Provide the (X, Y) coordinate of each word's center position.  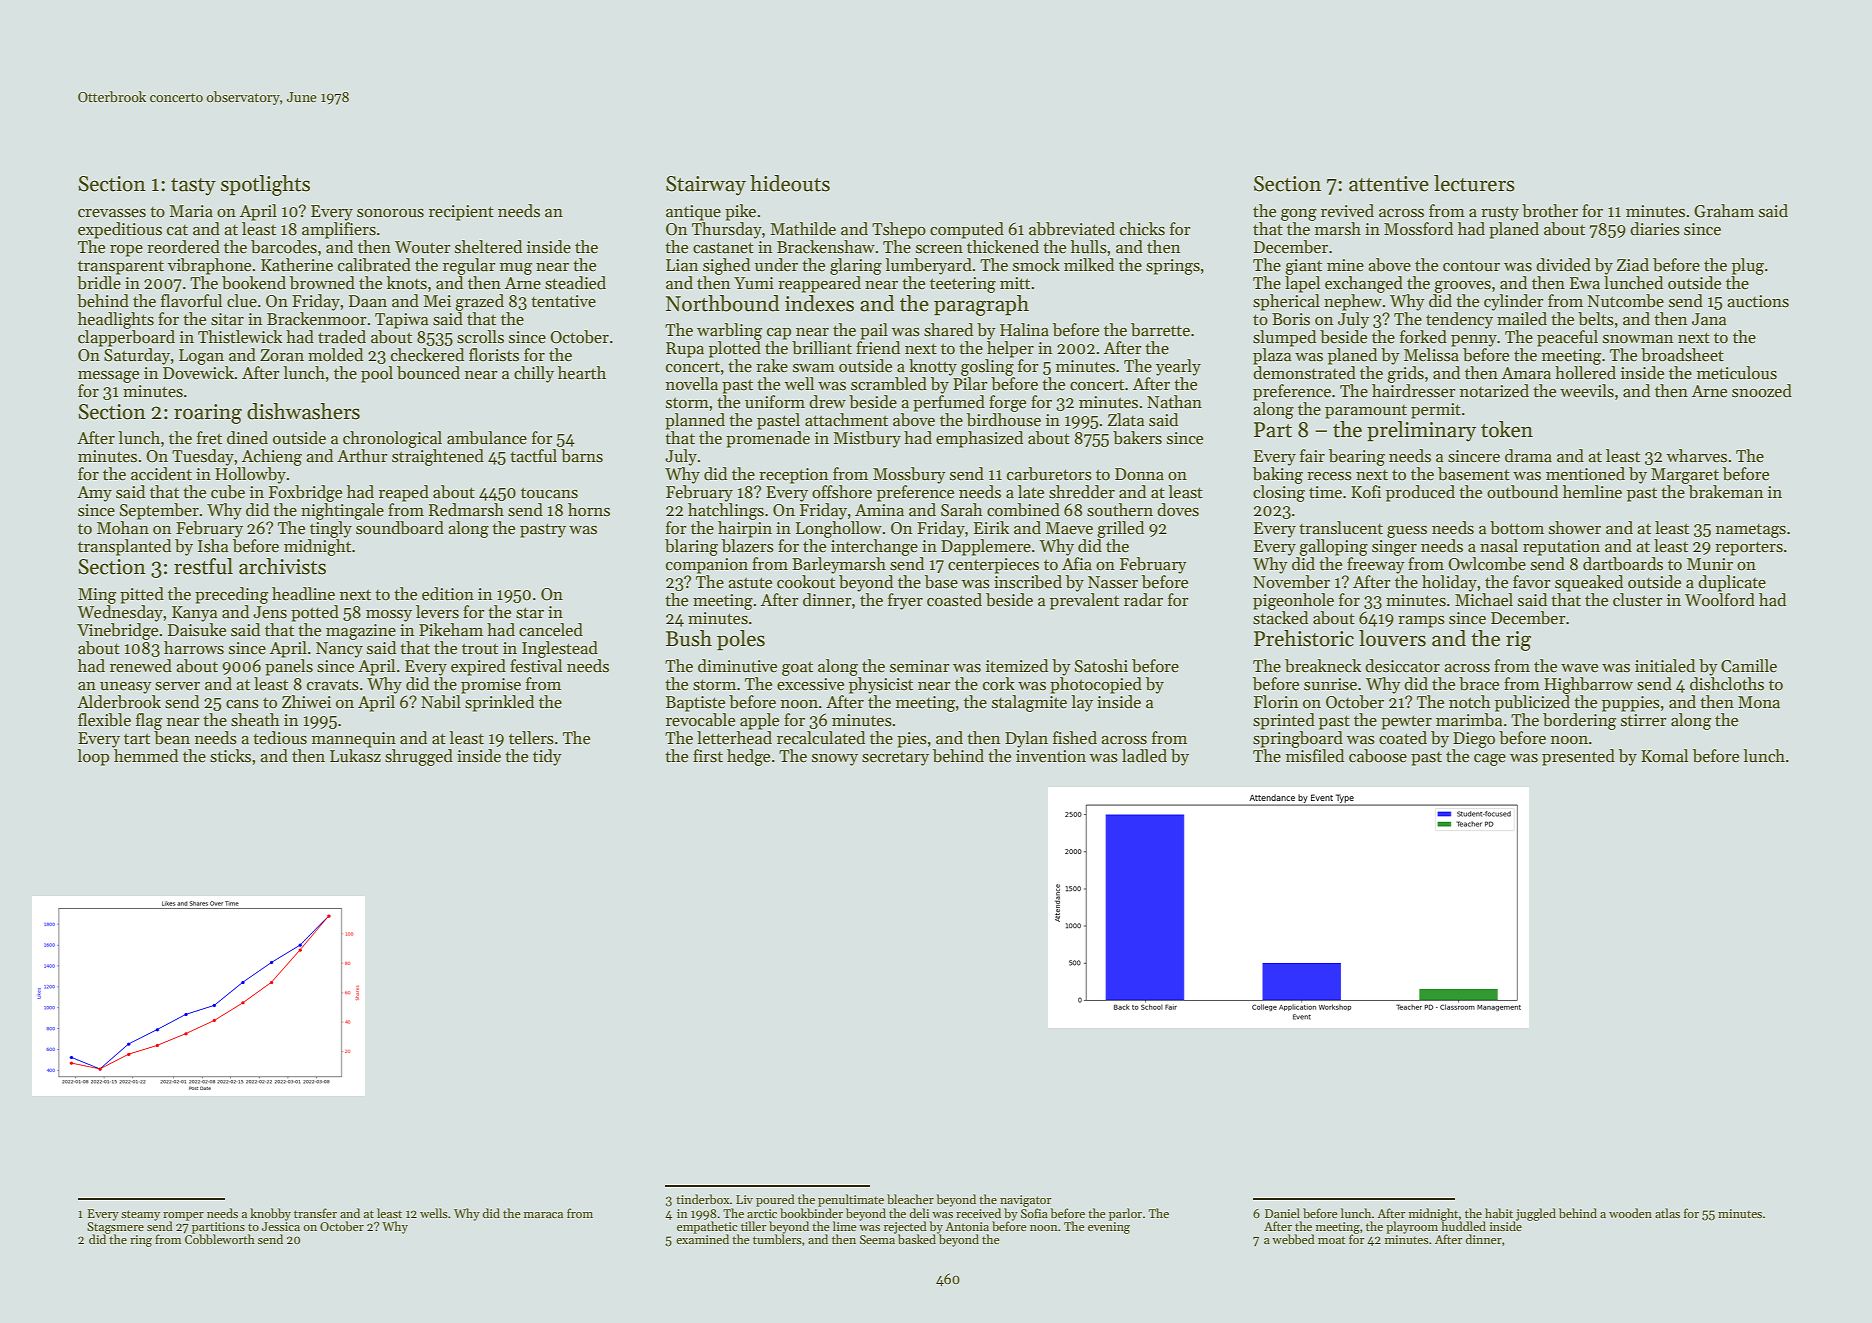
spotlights (265, 185)
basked (917, 1239)
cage (1490, 760)
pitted (142, 595)
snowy (835, 760)
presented (1578, 757)
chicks (1142, 229)
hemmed (146, 756)
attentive (1389, 184)
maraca (543, 1215)
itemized (1017, 666)
